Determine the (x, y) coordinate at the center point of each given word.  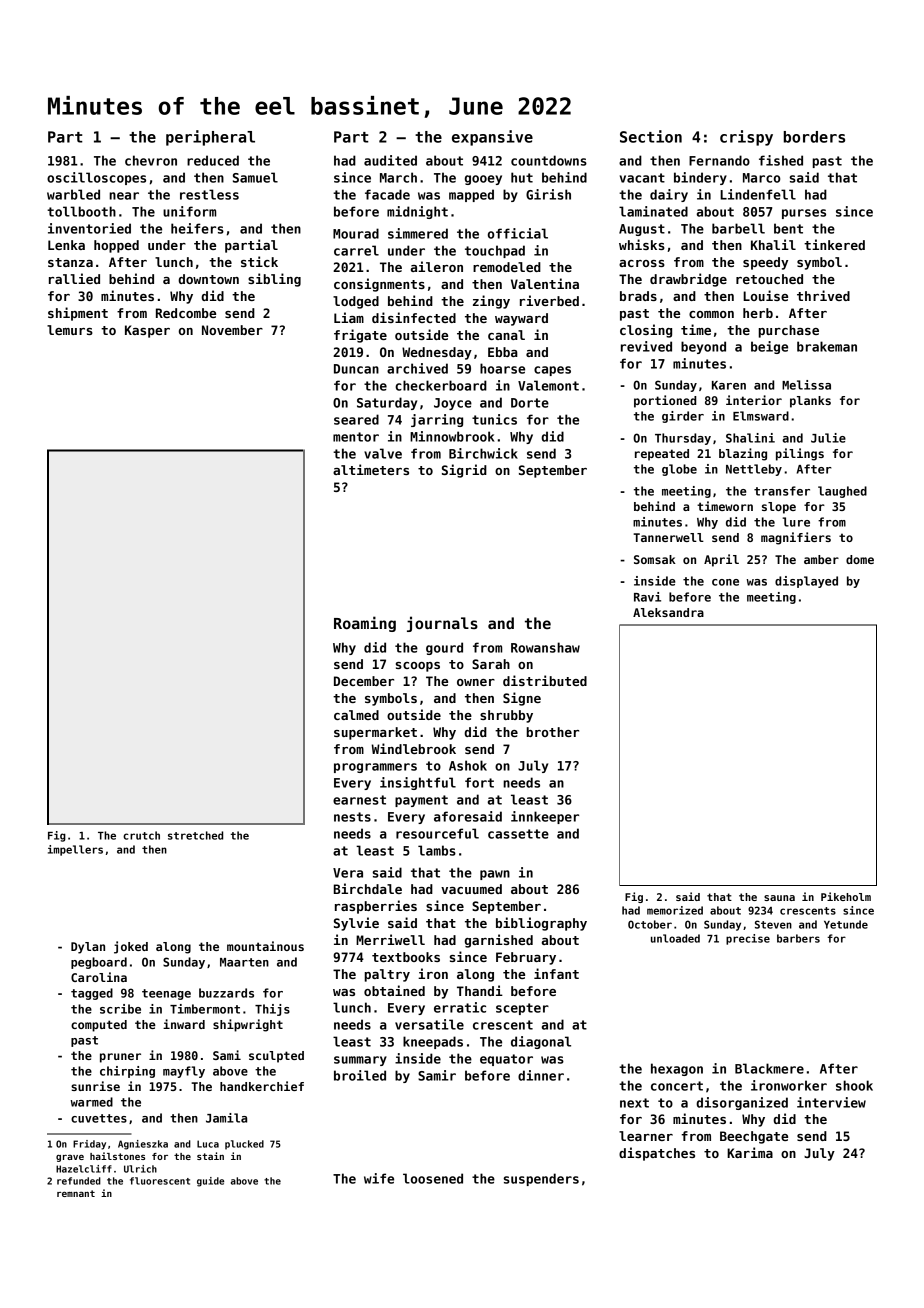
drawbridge (688, 280)
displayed (806, 582)
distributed (545, 680)
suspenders (541, 1179)
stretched (195, 835)
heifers (197, 228)
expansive (492, 138)
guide (210, 1182)
